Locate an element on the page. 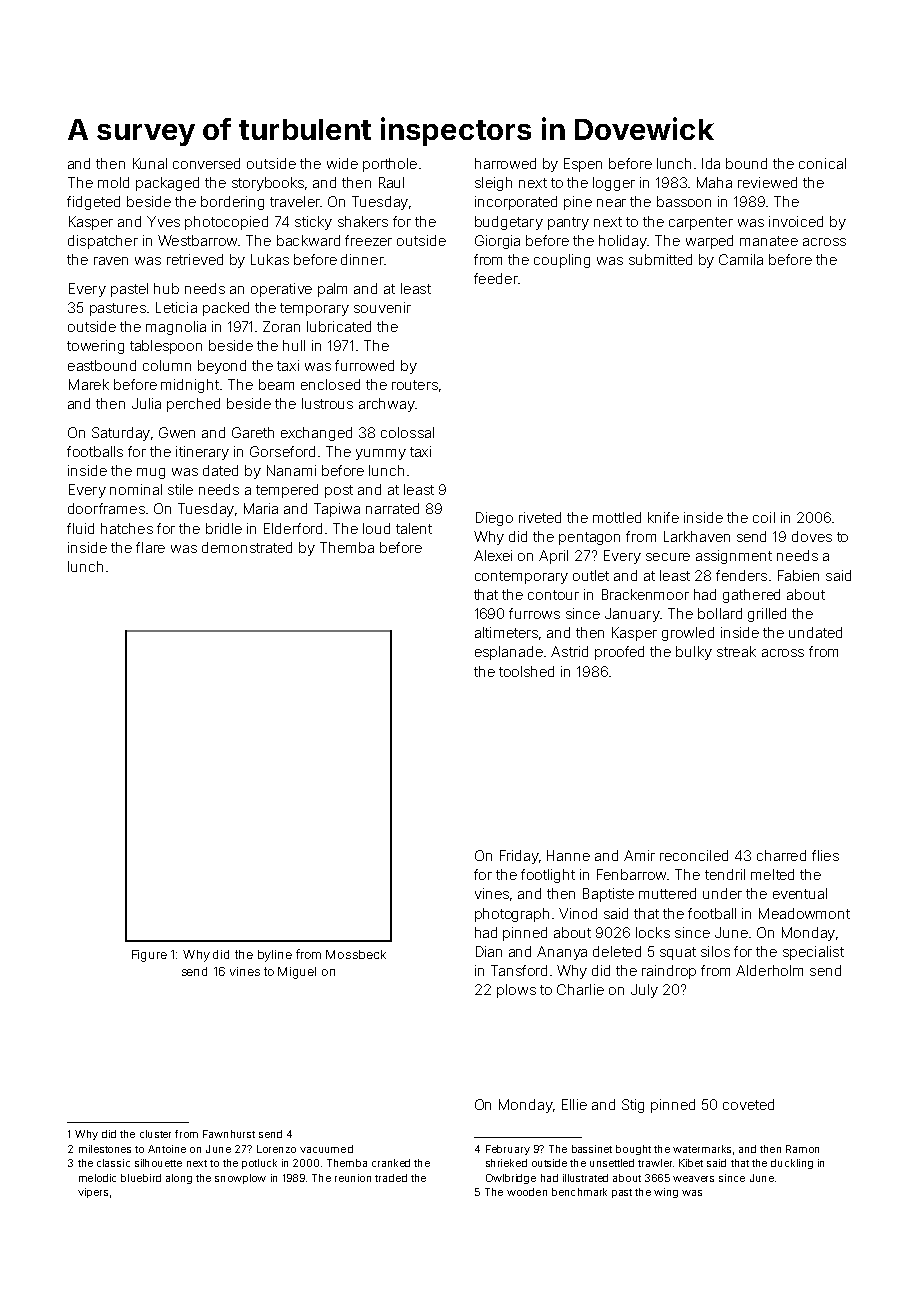  near is located at coordinates (611, 203).
